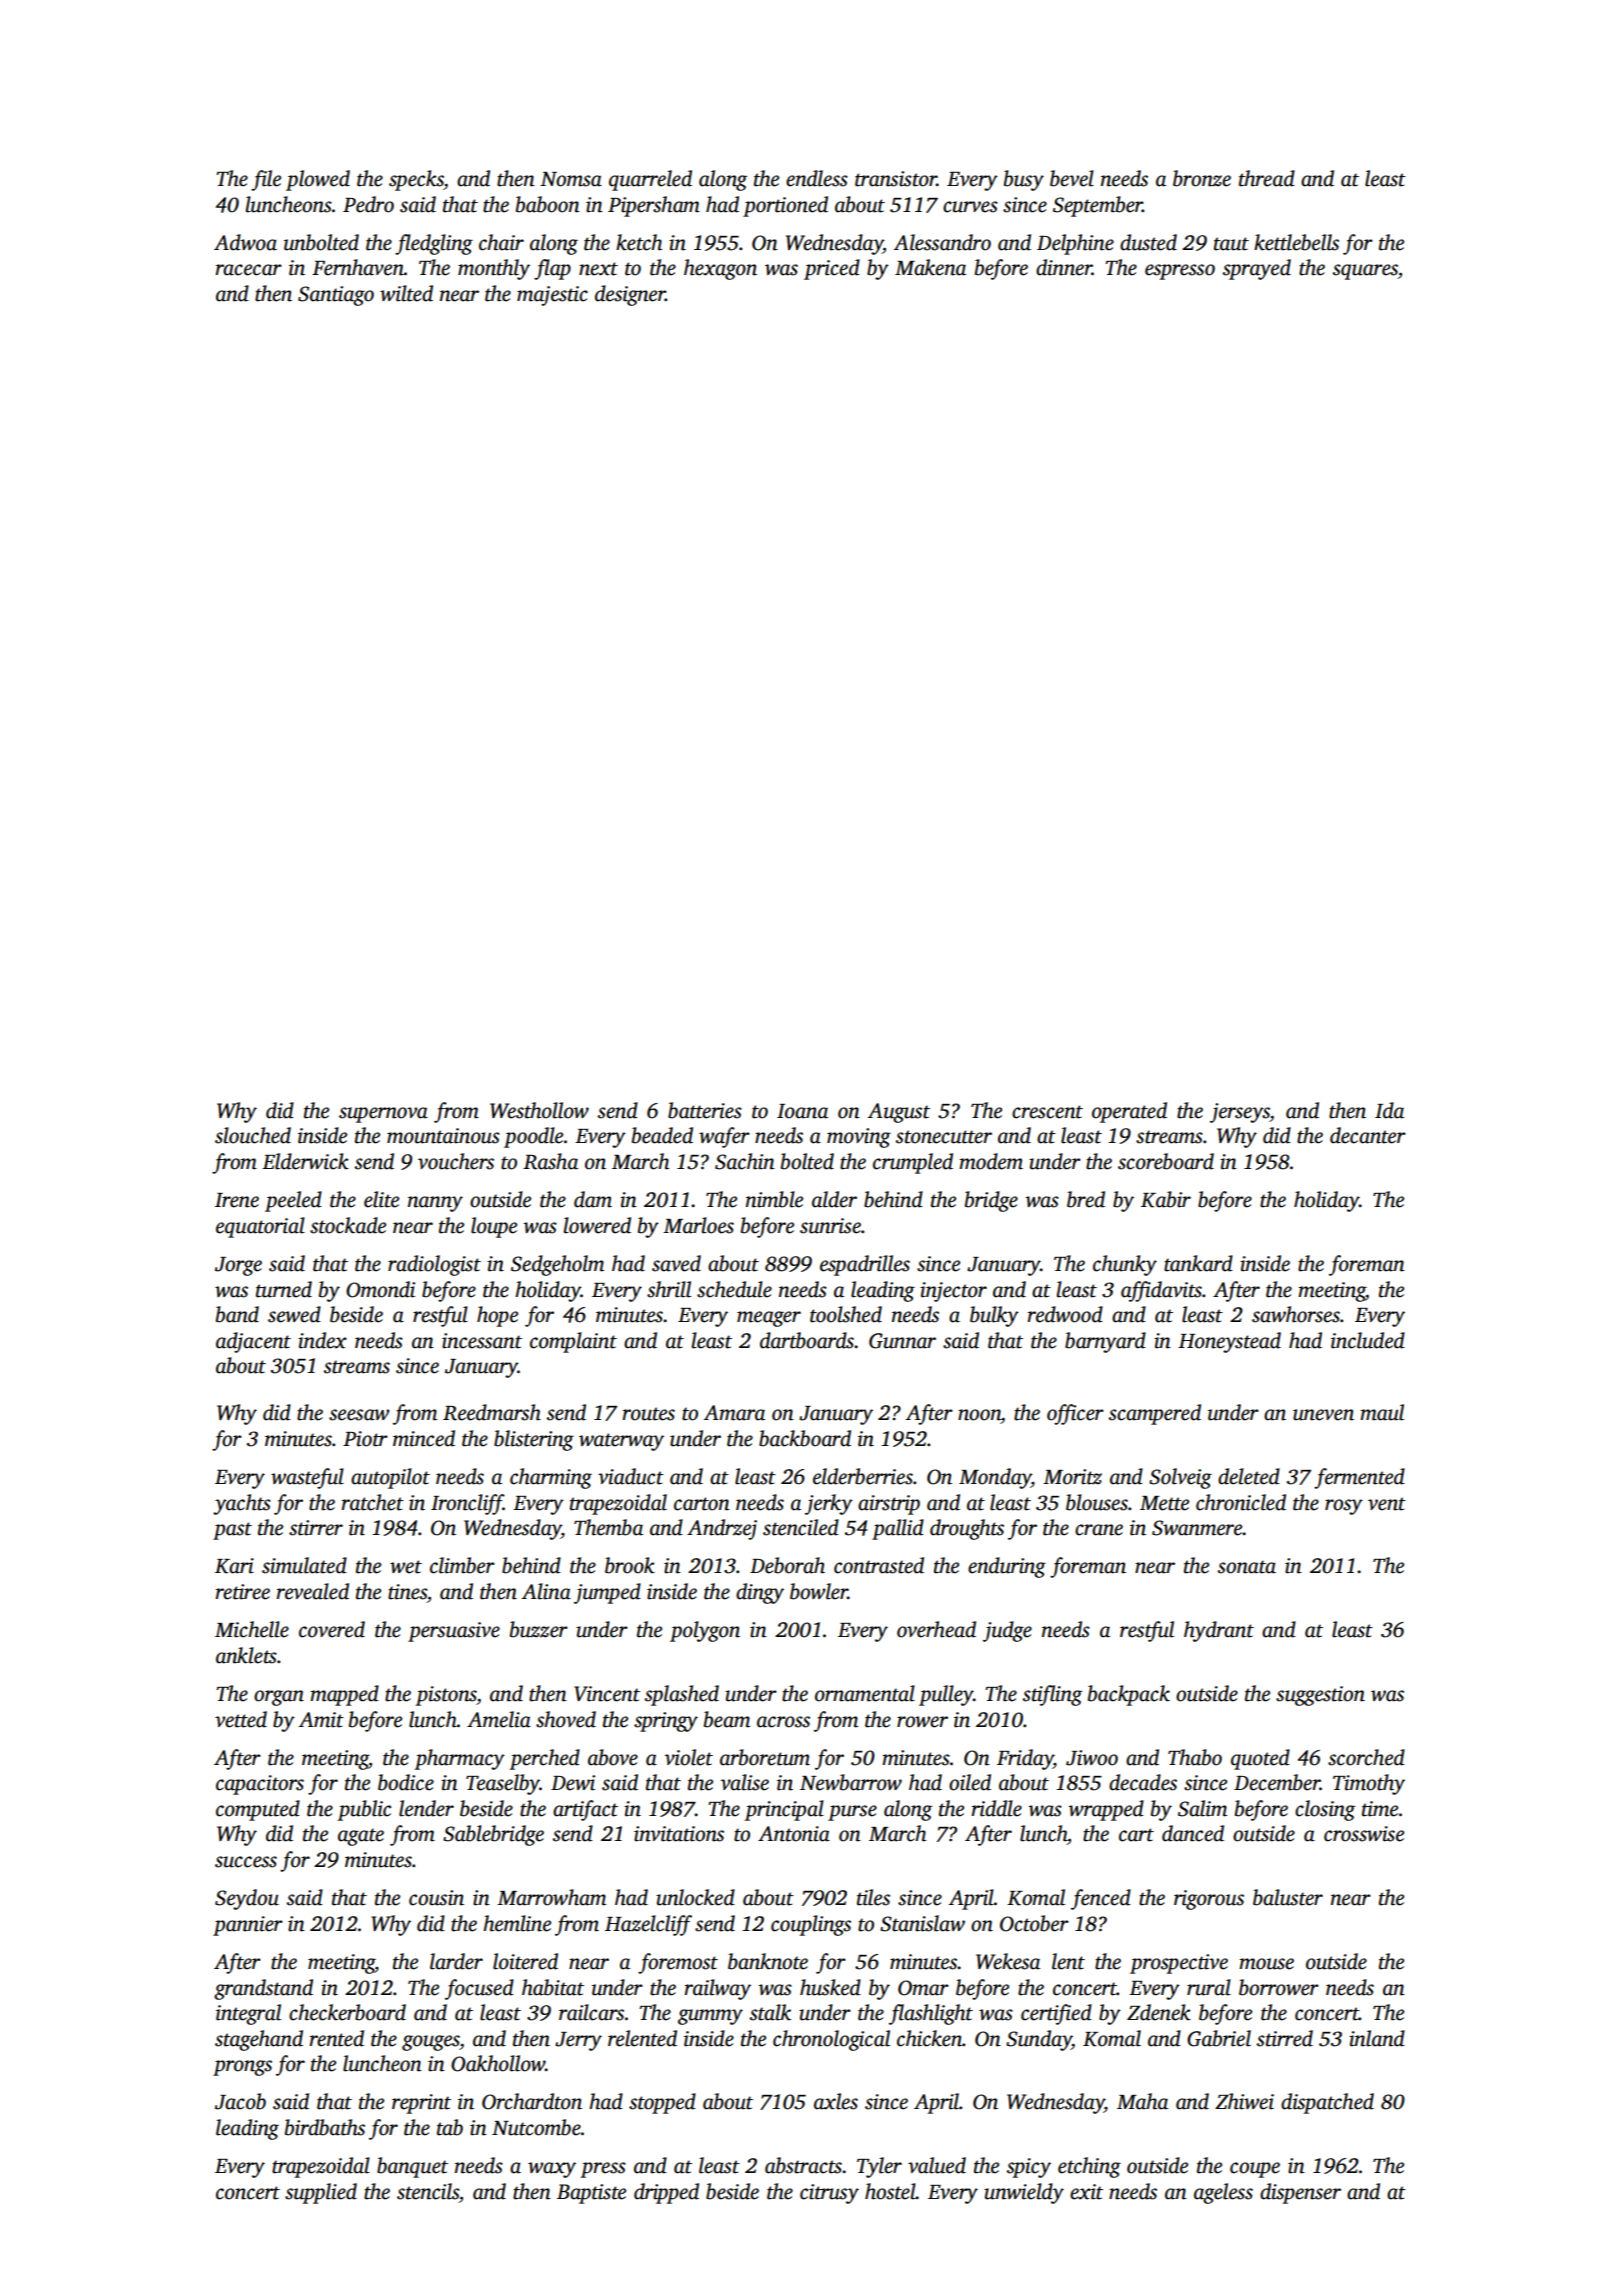  Describe the element at coordinates (953, 1292) in the screenshot. I see `injector` at that location.
